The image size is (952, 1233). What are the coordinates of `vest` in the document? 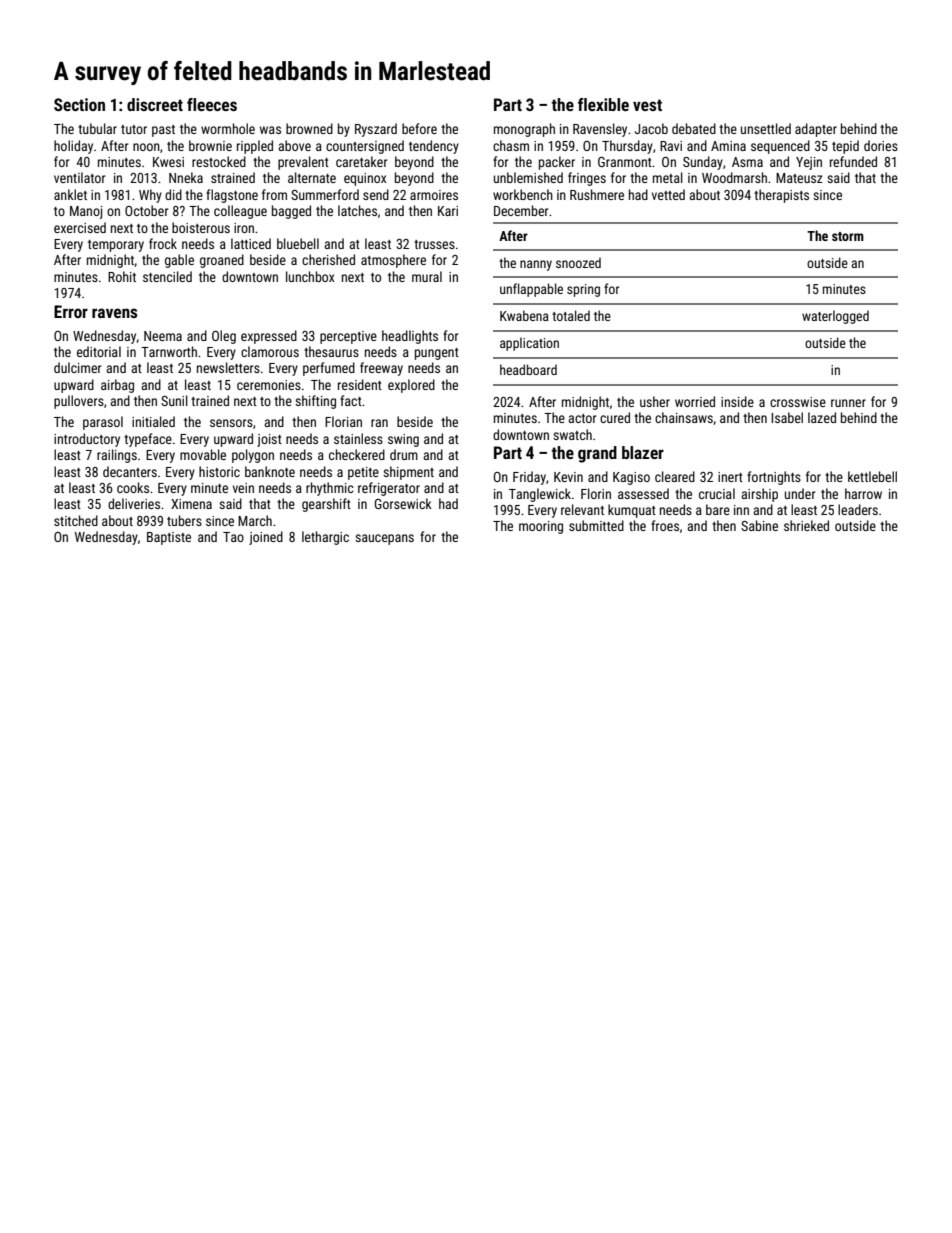 It's located at (647, 105).
